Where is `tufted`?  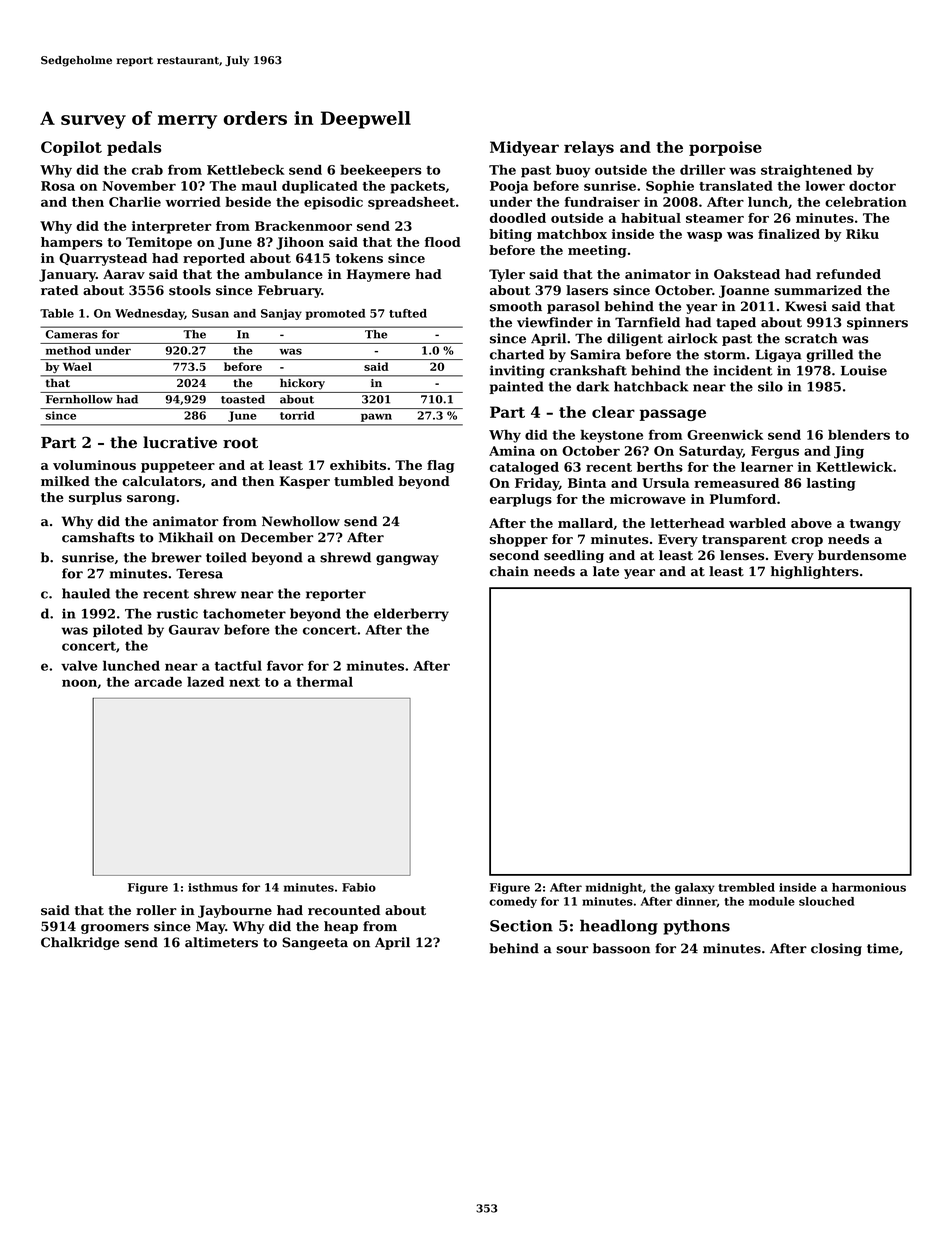 tufted is located at coordinates (408, 313).
